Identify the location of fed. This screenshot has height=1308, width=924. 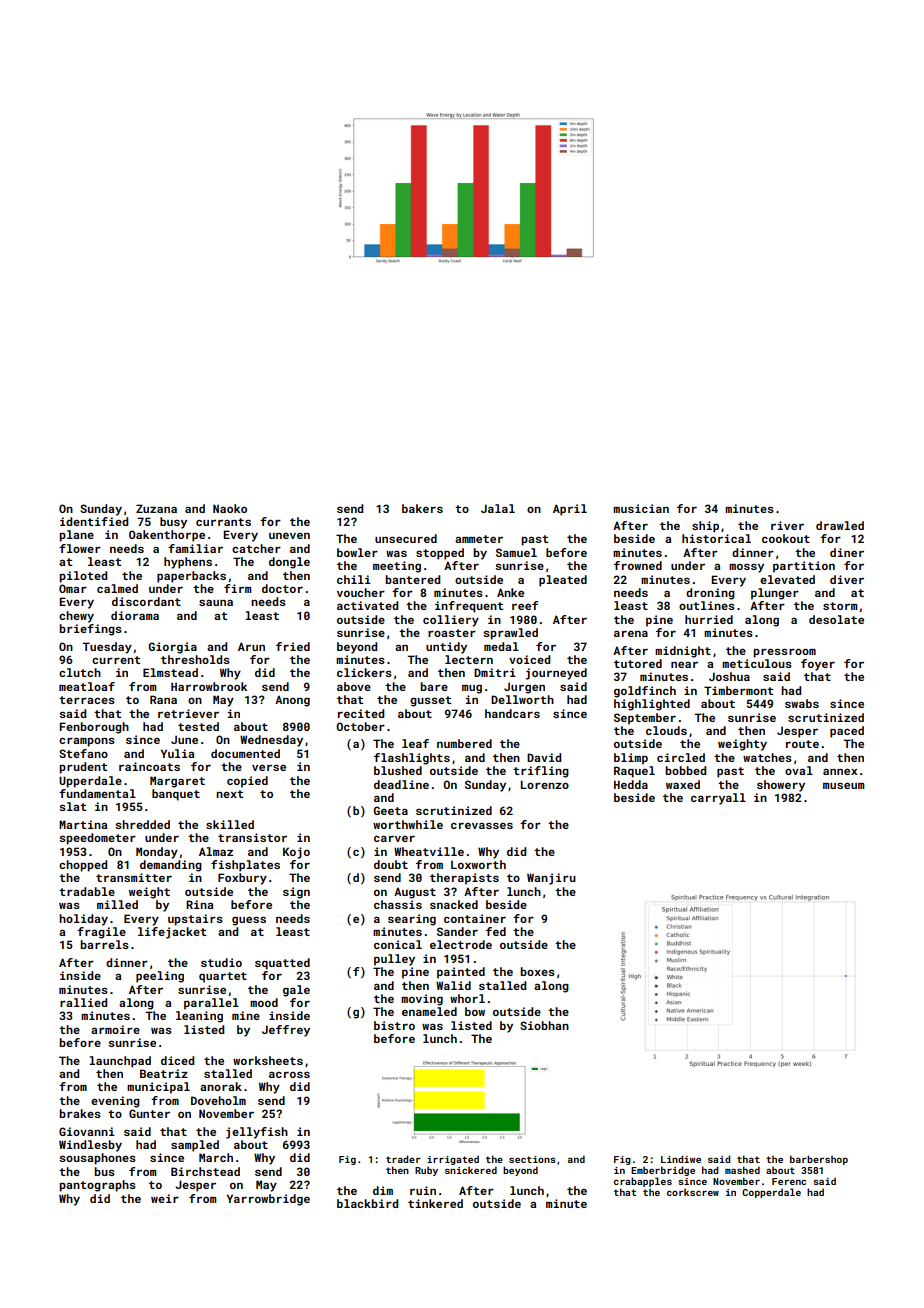
(496, 931).
